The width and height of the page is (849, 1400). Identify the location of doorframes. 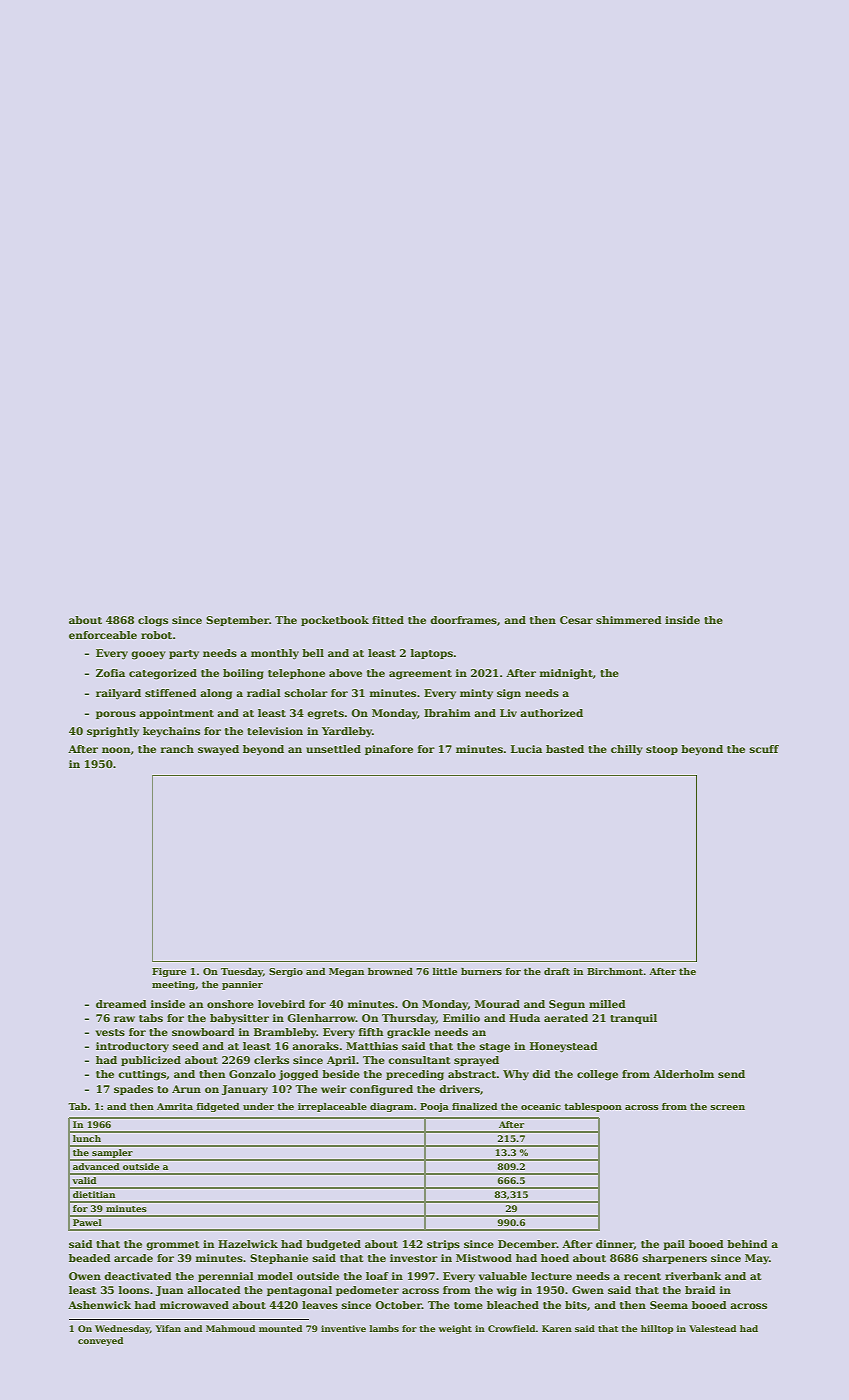
(463, 620).
